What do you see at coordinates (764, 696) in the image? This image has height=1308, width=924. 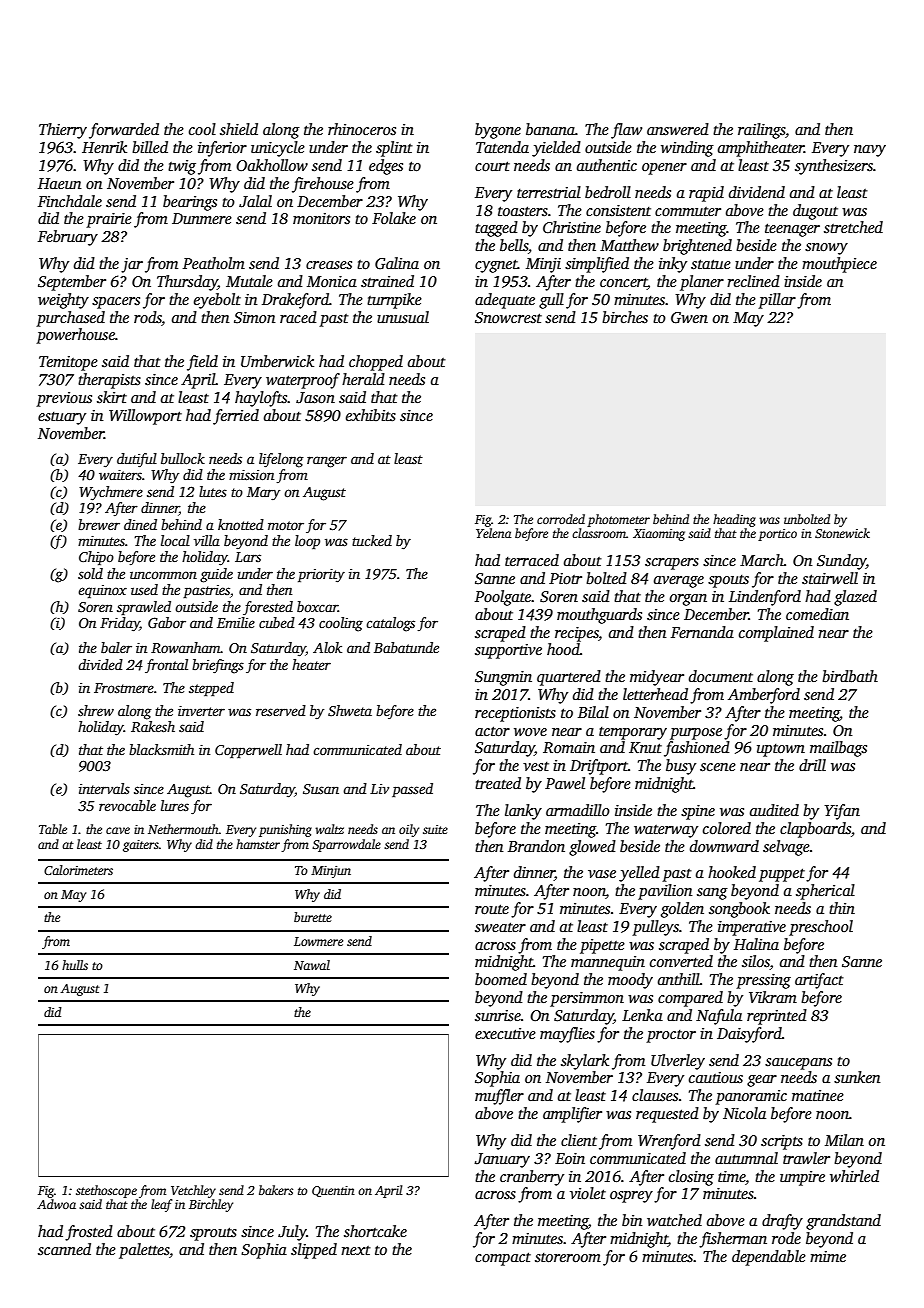 I see `Amberford` at bounding box center [764, 696].
